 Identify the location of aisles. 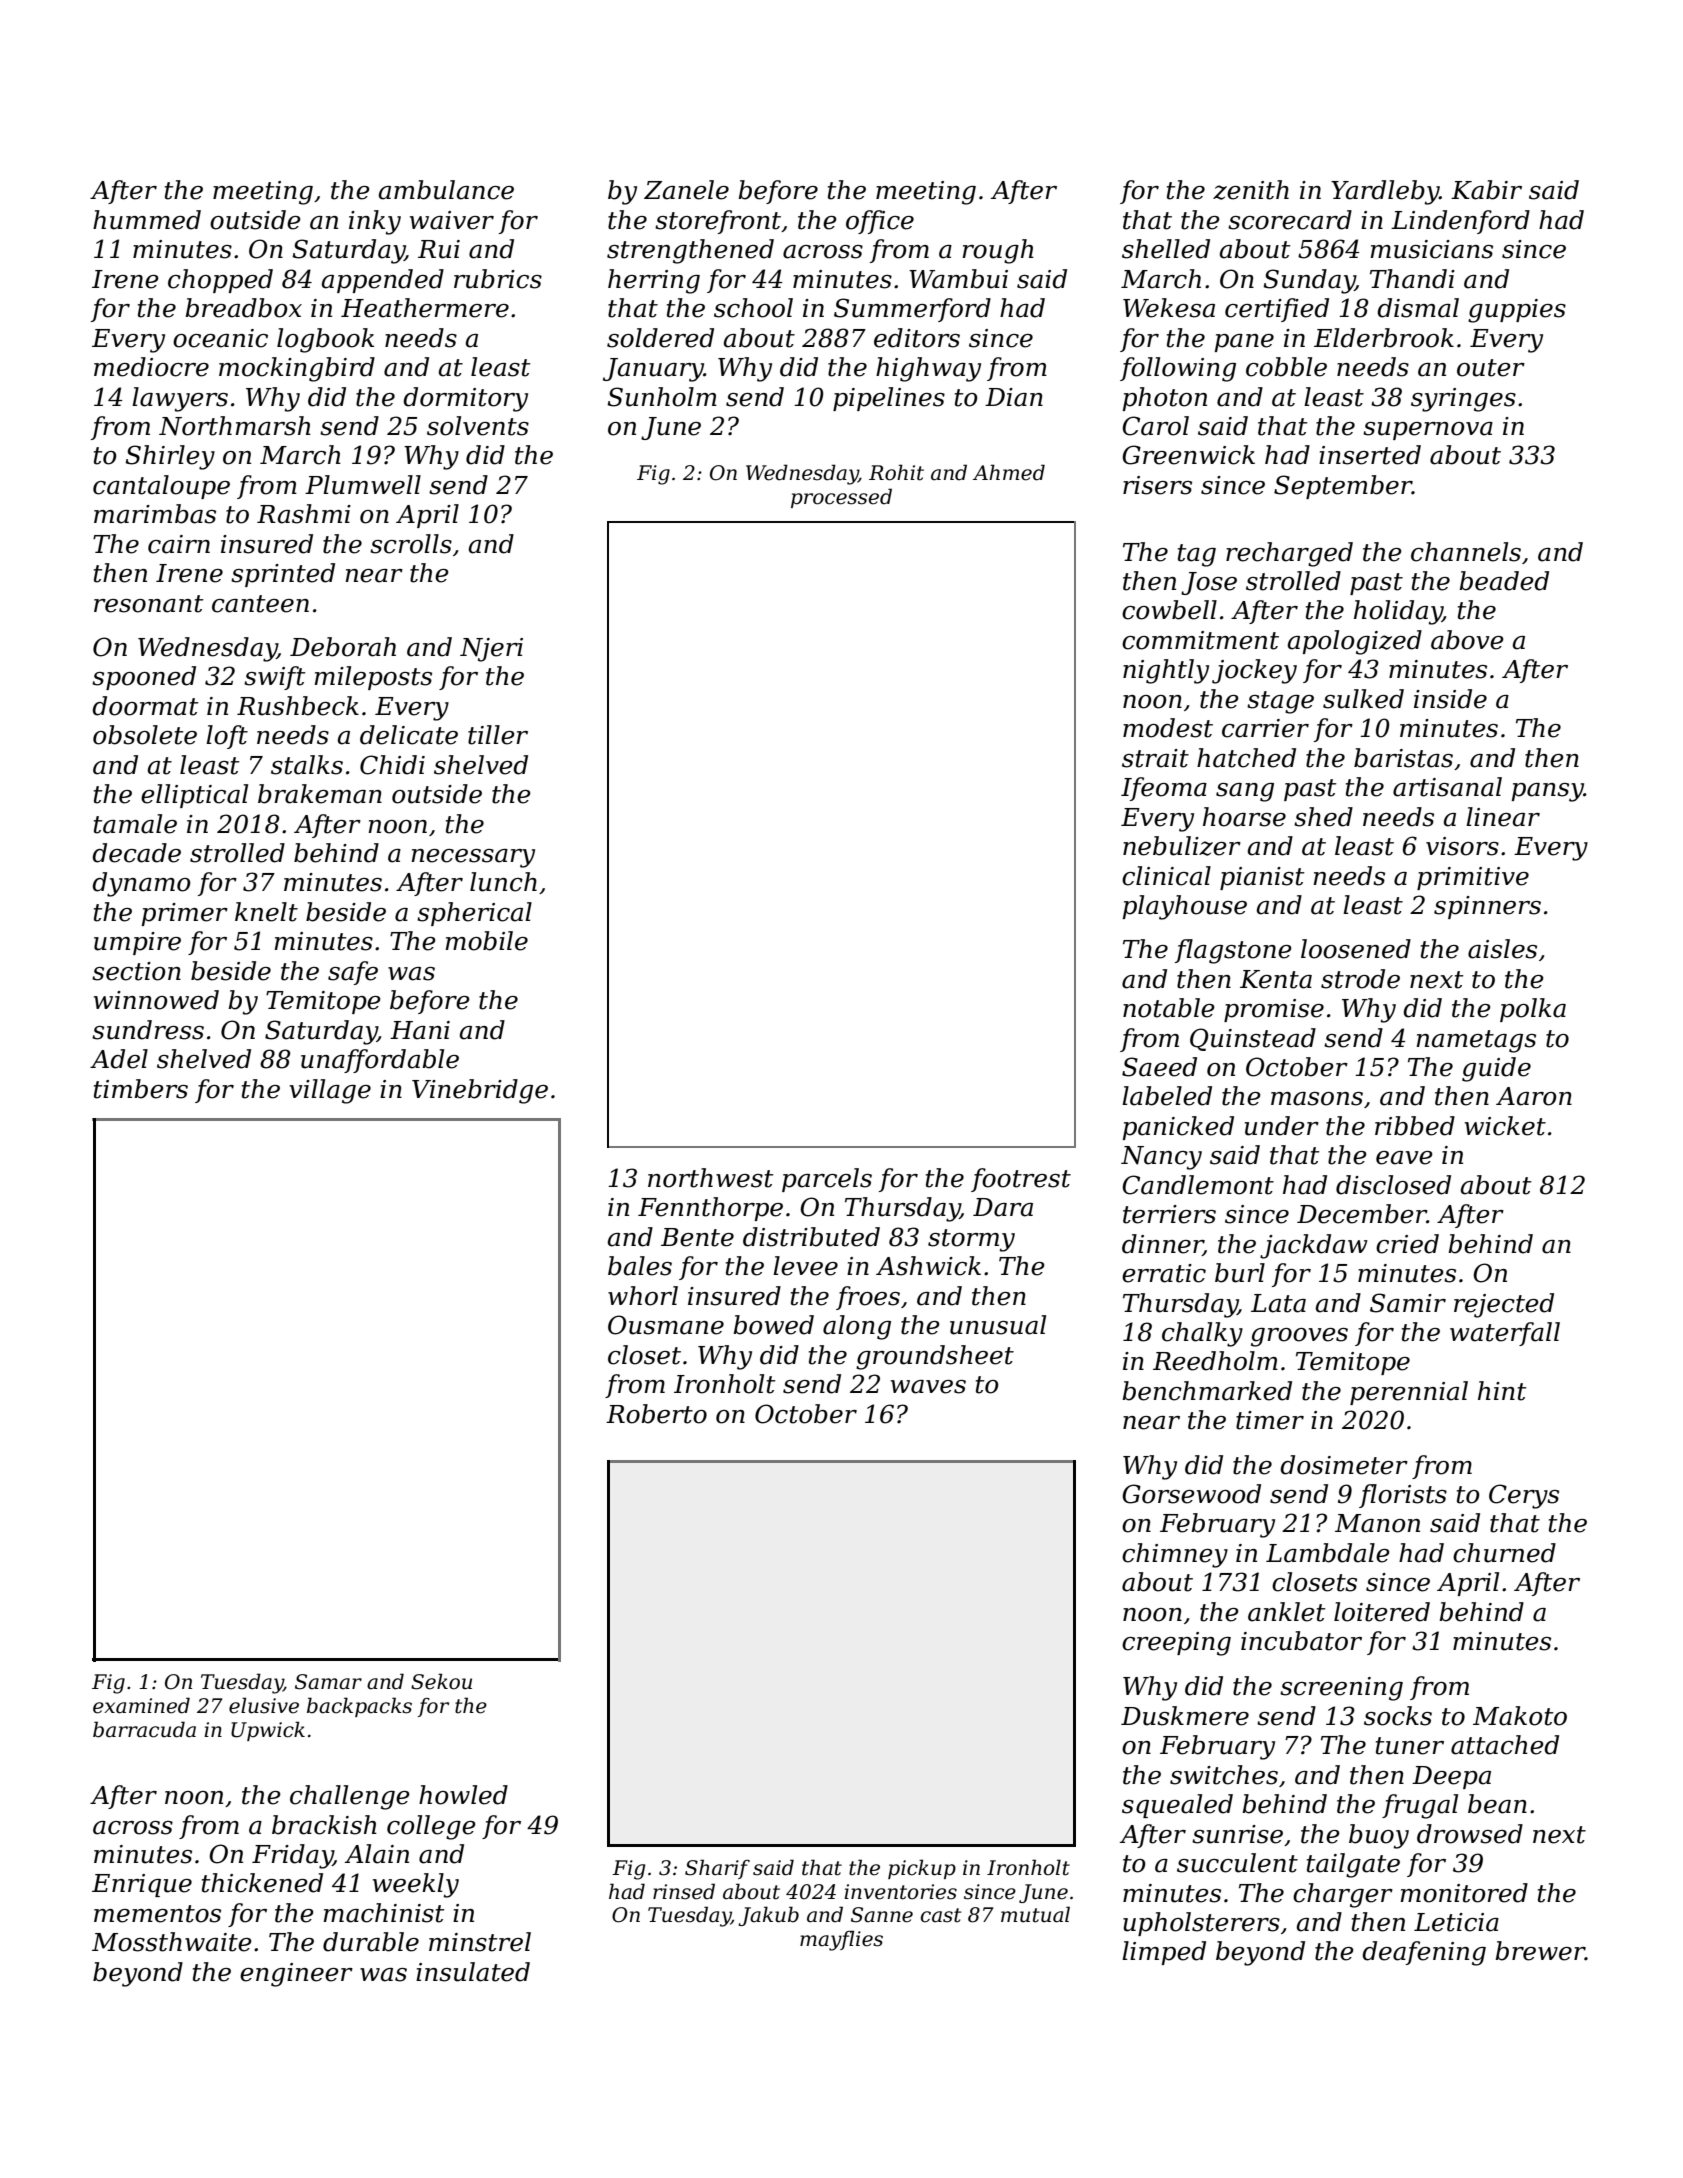
(1502, 949).
